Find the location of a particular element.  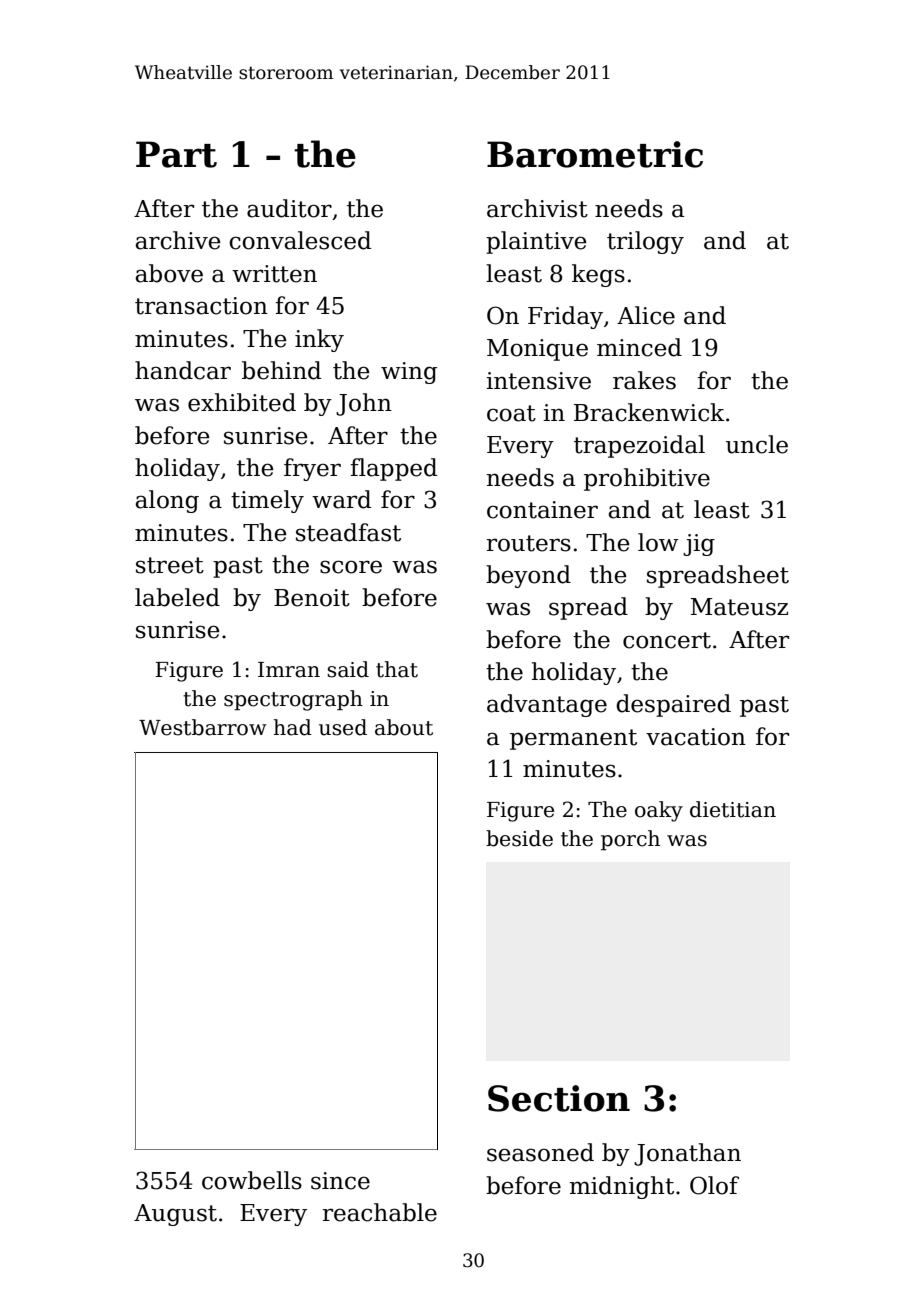

rakes is located at coordinates (644, 380).
